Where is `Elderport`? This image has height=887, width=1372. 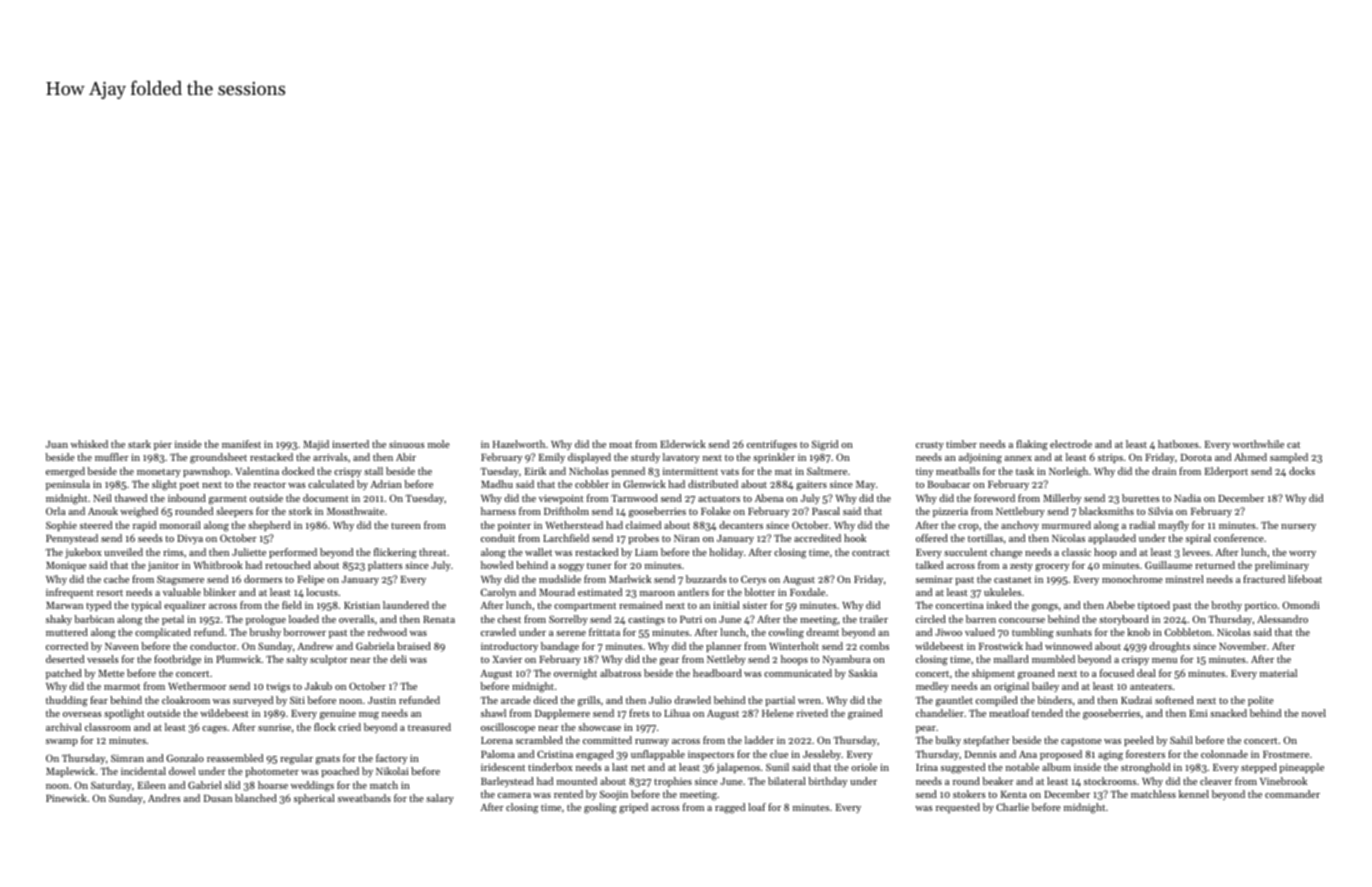
Elderport is located at coordinates (1226, 472).
